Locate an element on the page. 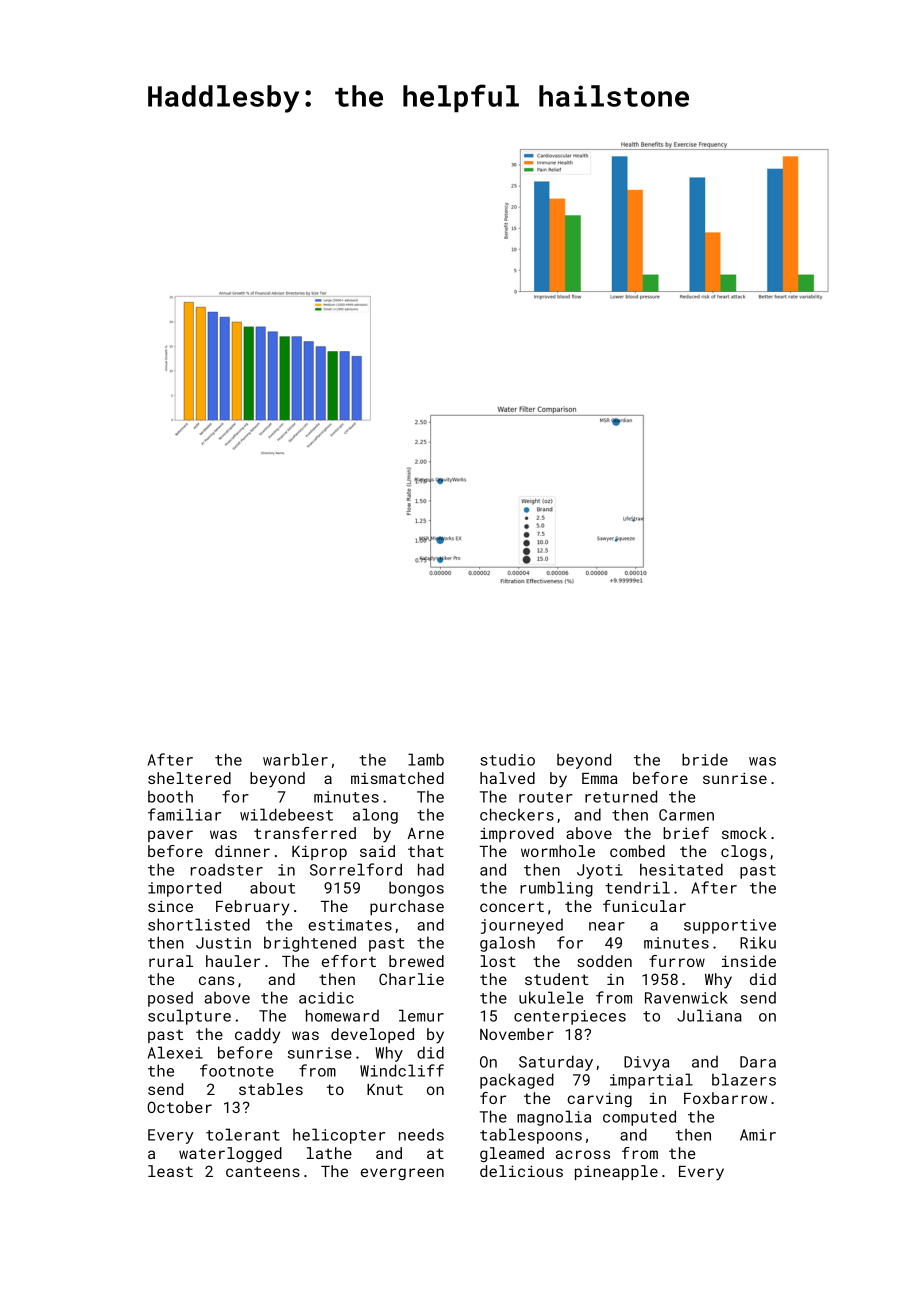 The image size is (924, 1314). least is located at coordinates (170, 1171).
